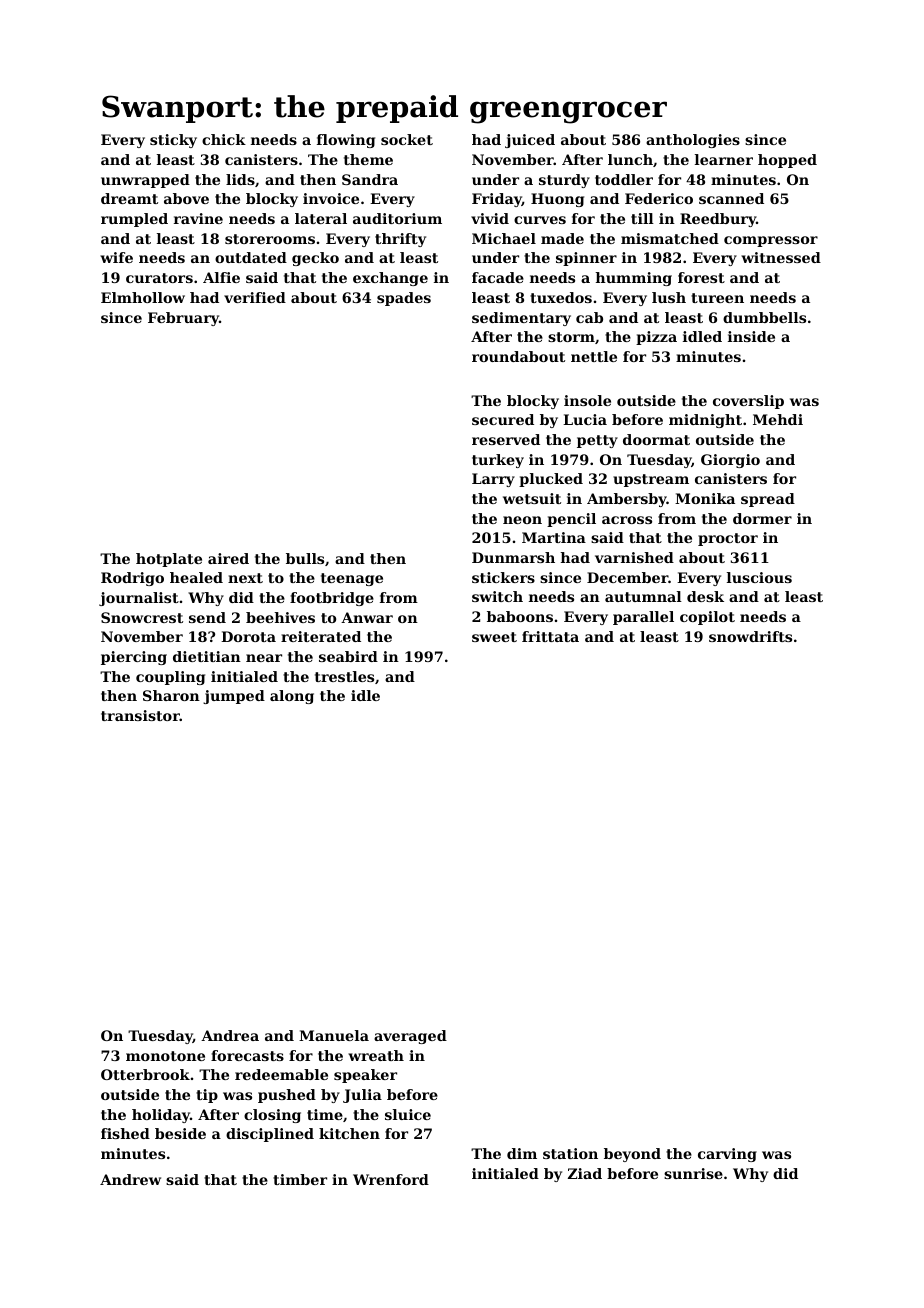 This document has height=1308, width=924. I want to click on February, so click(183, 319).
